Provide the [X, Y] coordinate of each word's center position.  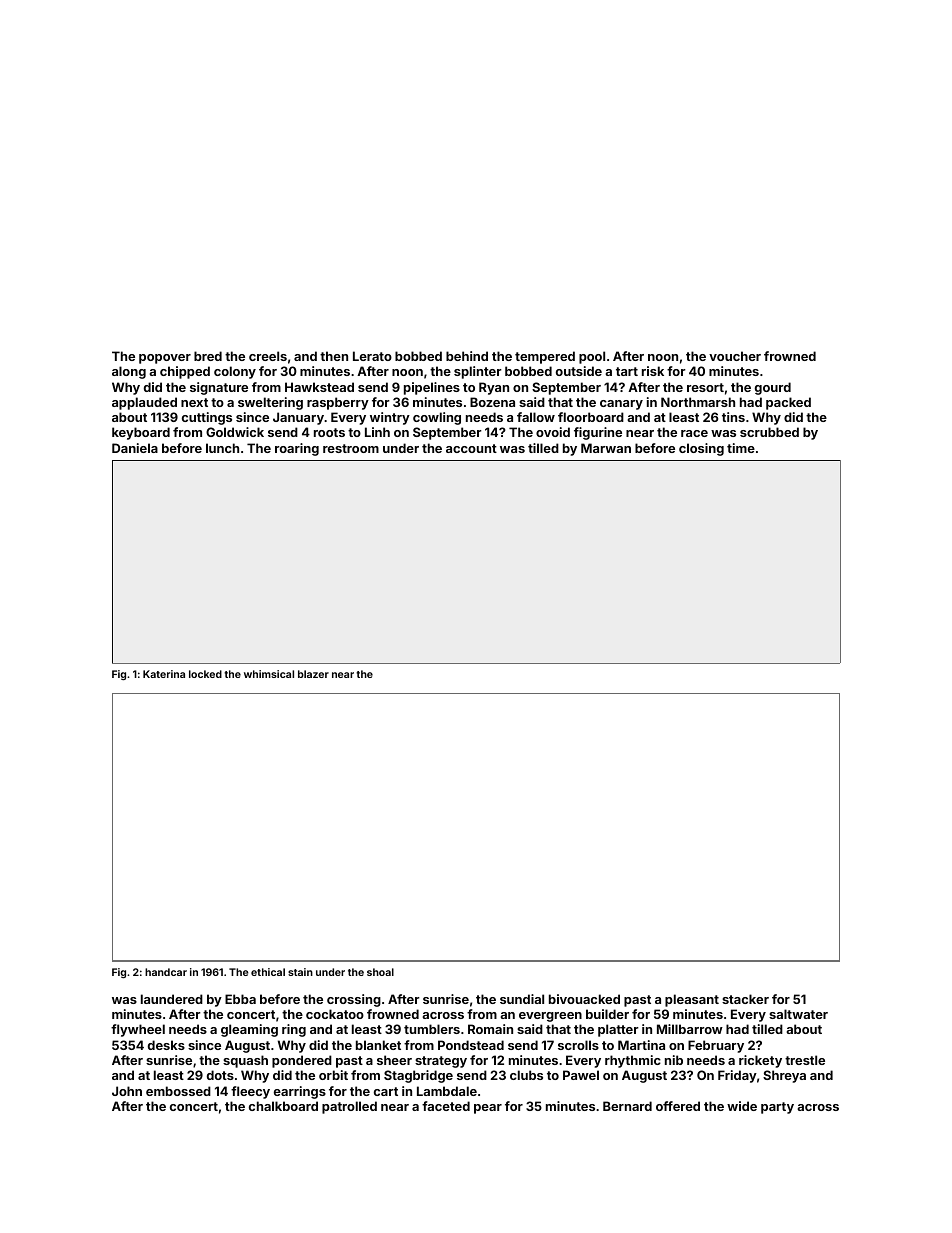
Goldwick [235, 432]
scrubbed [769, 432]
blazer [313, 674]
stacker [745, 999]
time [741, 448]
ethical [268, 972]
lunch [222, 448]
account [471, 448]
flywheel [138, 1030]
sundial [522, 999]
